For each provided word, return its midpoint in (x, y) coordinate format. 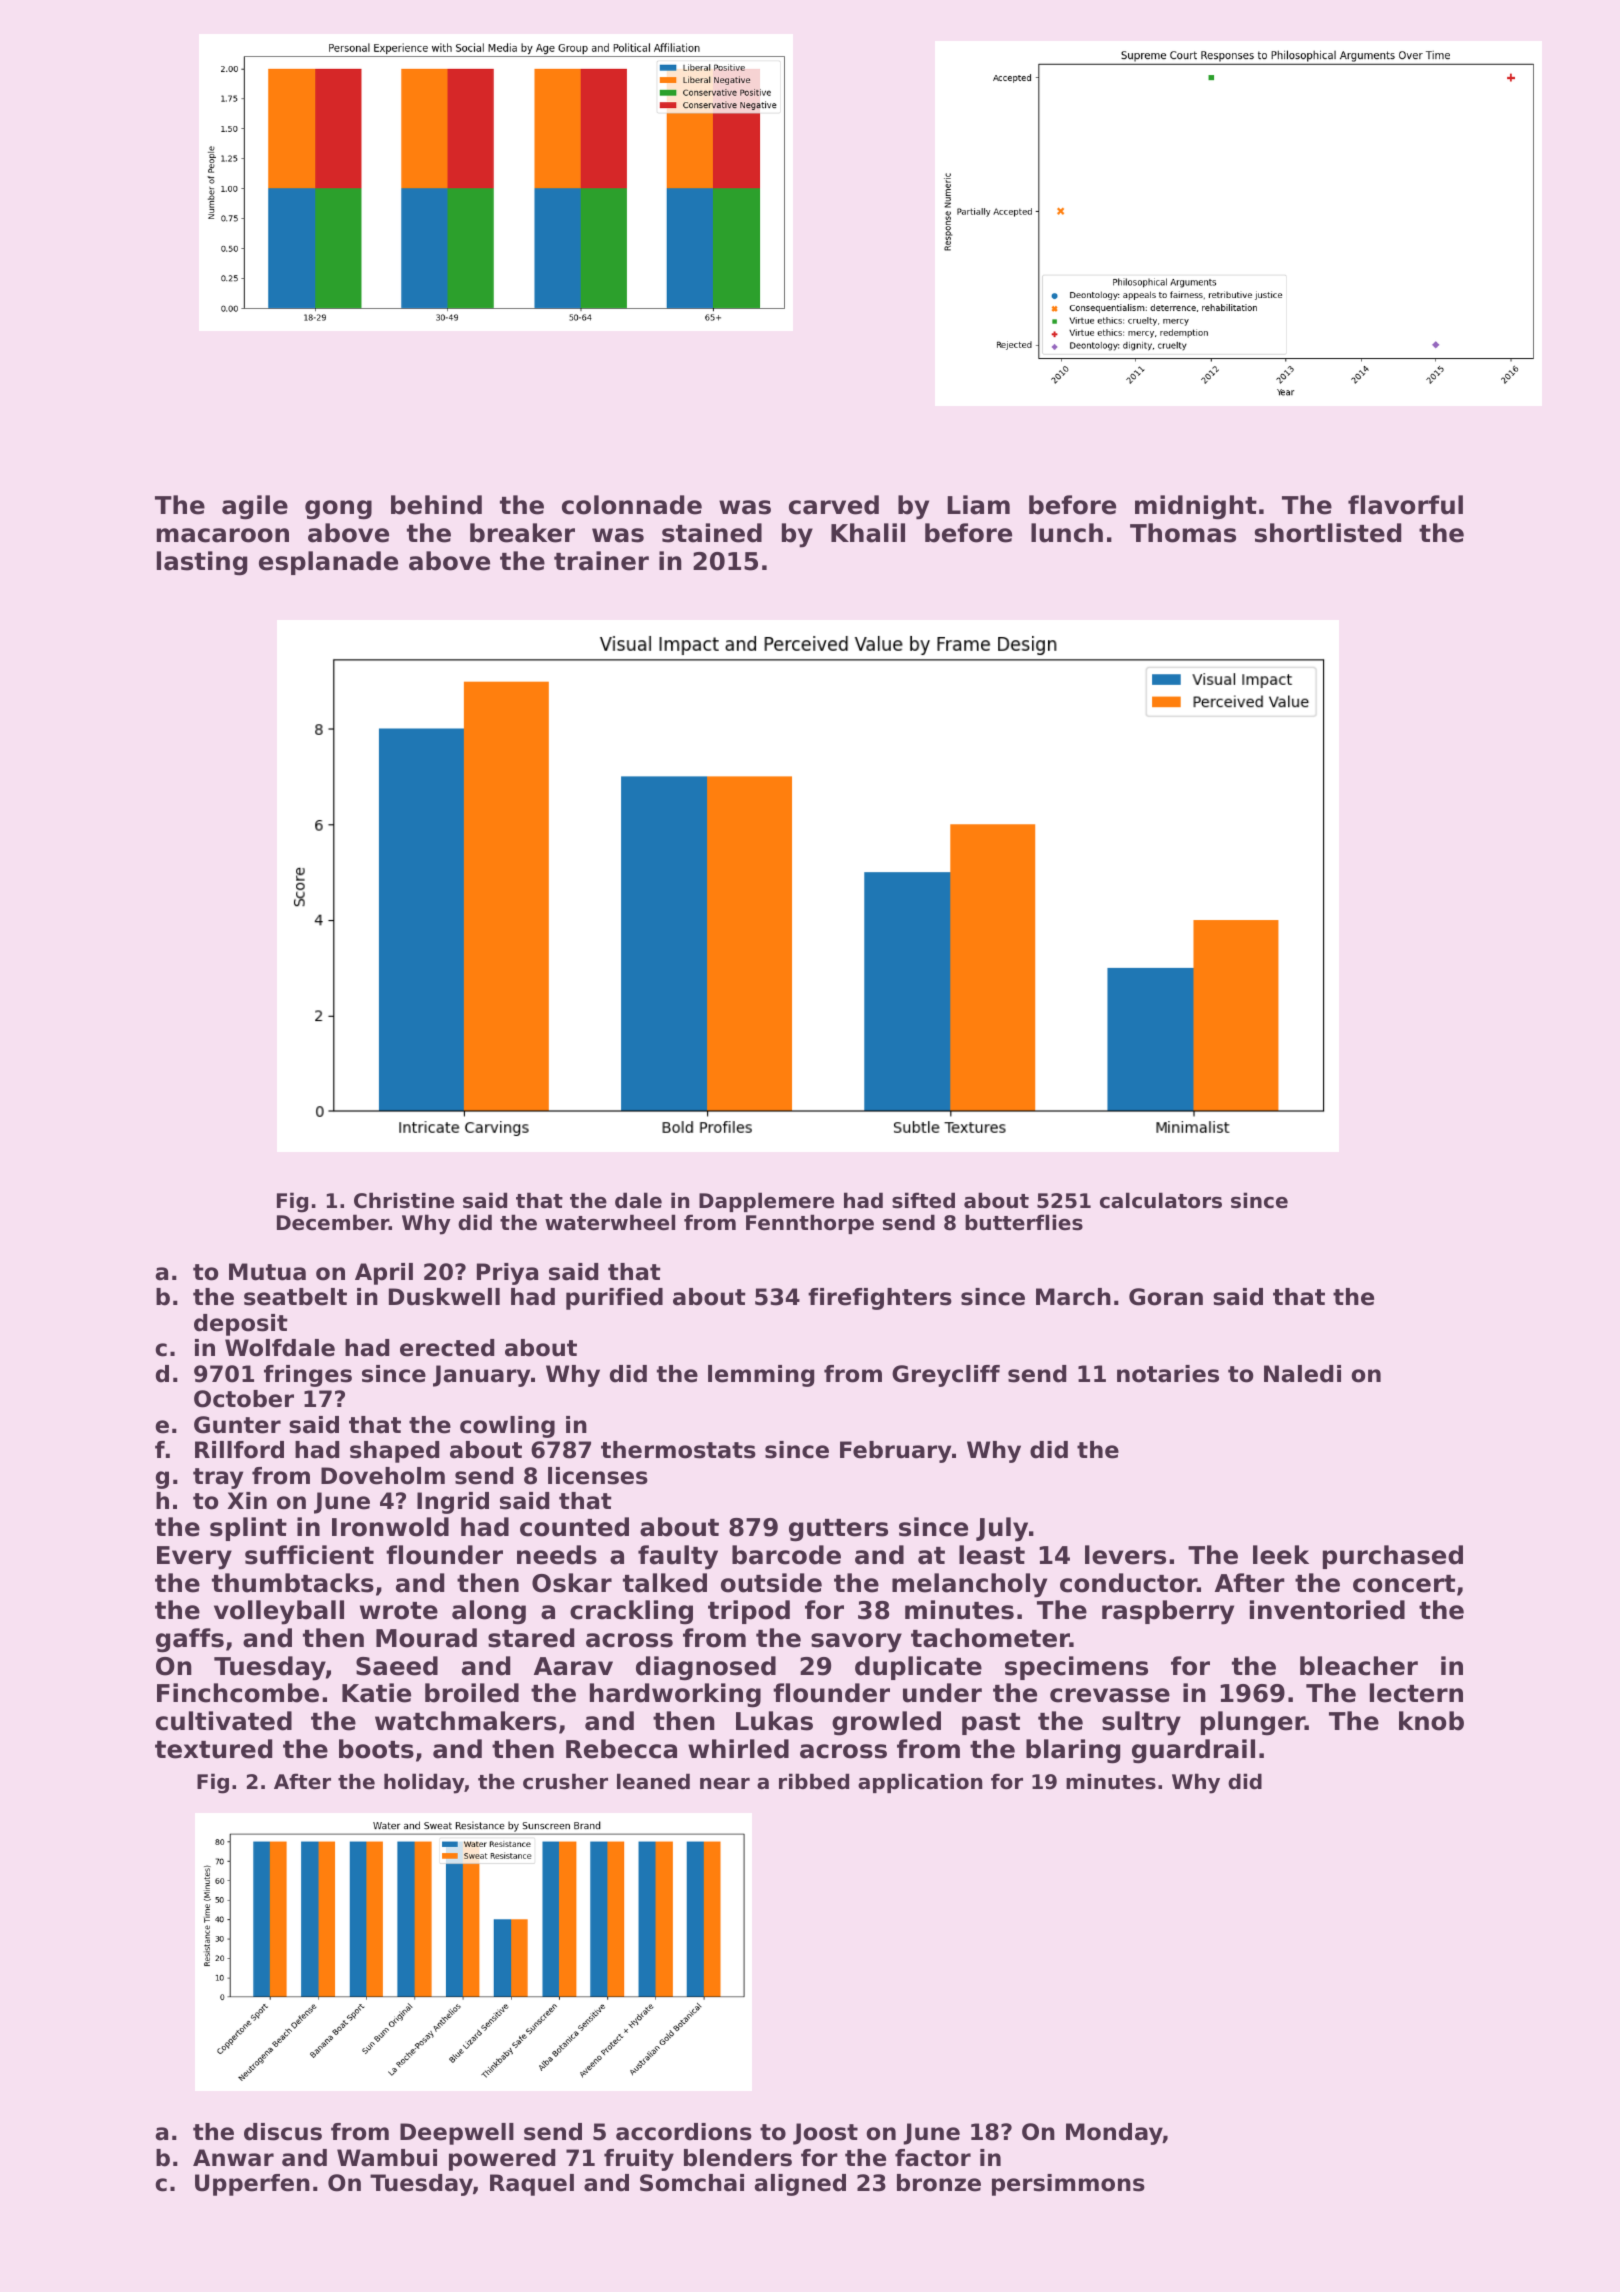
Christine (404, 1200)
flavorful (1405, 505)
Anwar (233, 2158)
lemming (761, 1376)
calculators (1161, 1200)
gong (338, 510)
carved (834, 505)
